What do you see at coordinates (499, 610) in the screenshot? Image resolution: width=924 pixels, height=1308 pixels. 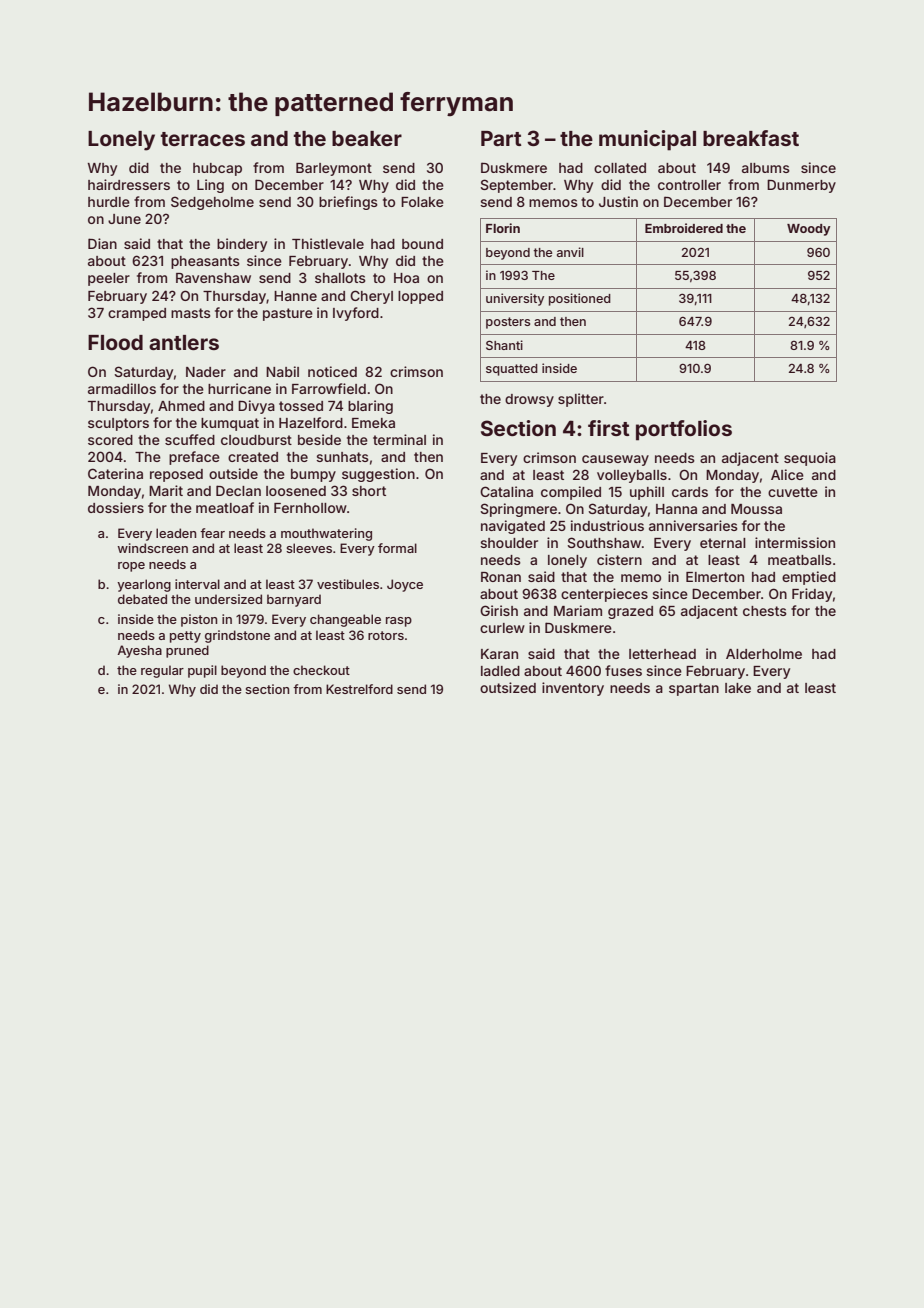 I see `Girish` at bounding box center [499, 610].
